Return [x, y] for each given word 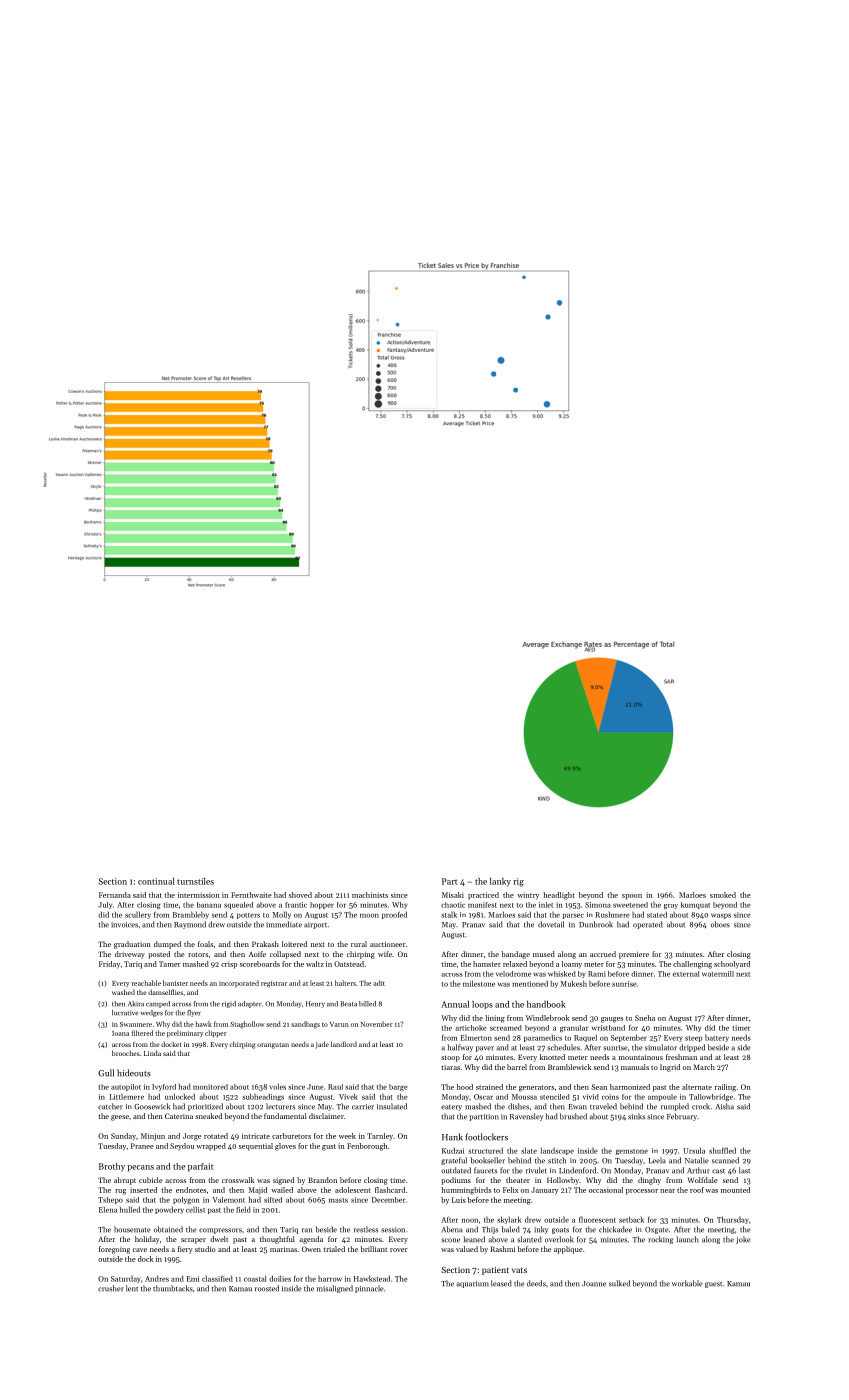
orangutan [273, 1046]
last [744, 1170]
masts [338, 1200]
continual [156, 881]
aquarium [472, 1284]
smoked [723, 895]
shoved [300, 895]
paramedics [543, 1038]
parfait [200, 1167]
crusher [111, 1288]
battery [717, 1038]
